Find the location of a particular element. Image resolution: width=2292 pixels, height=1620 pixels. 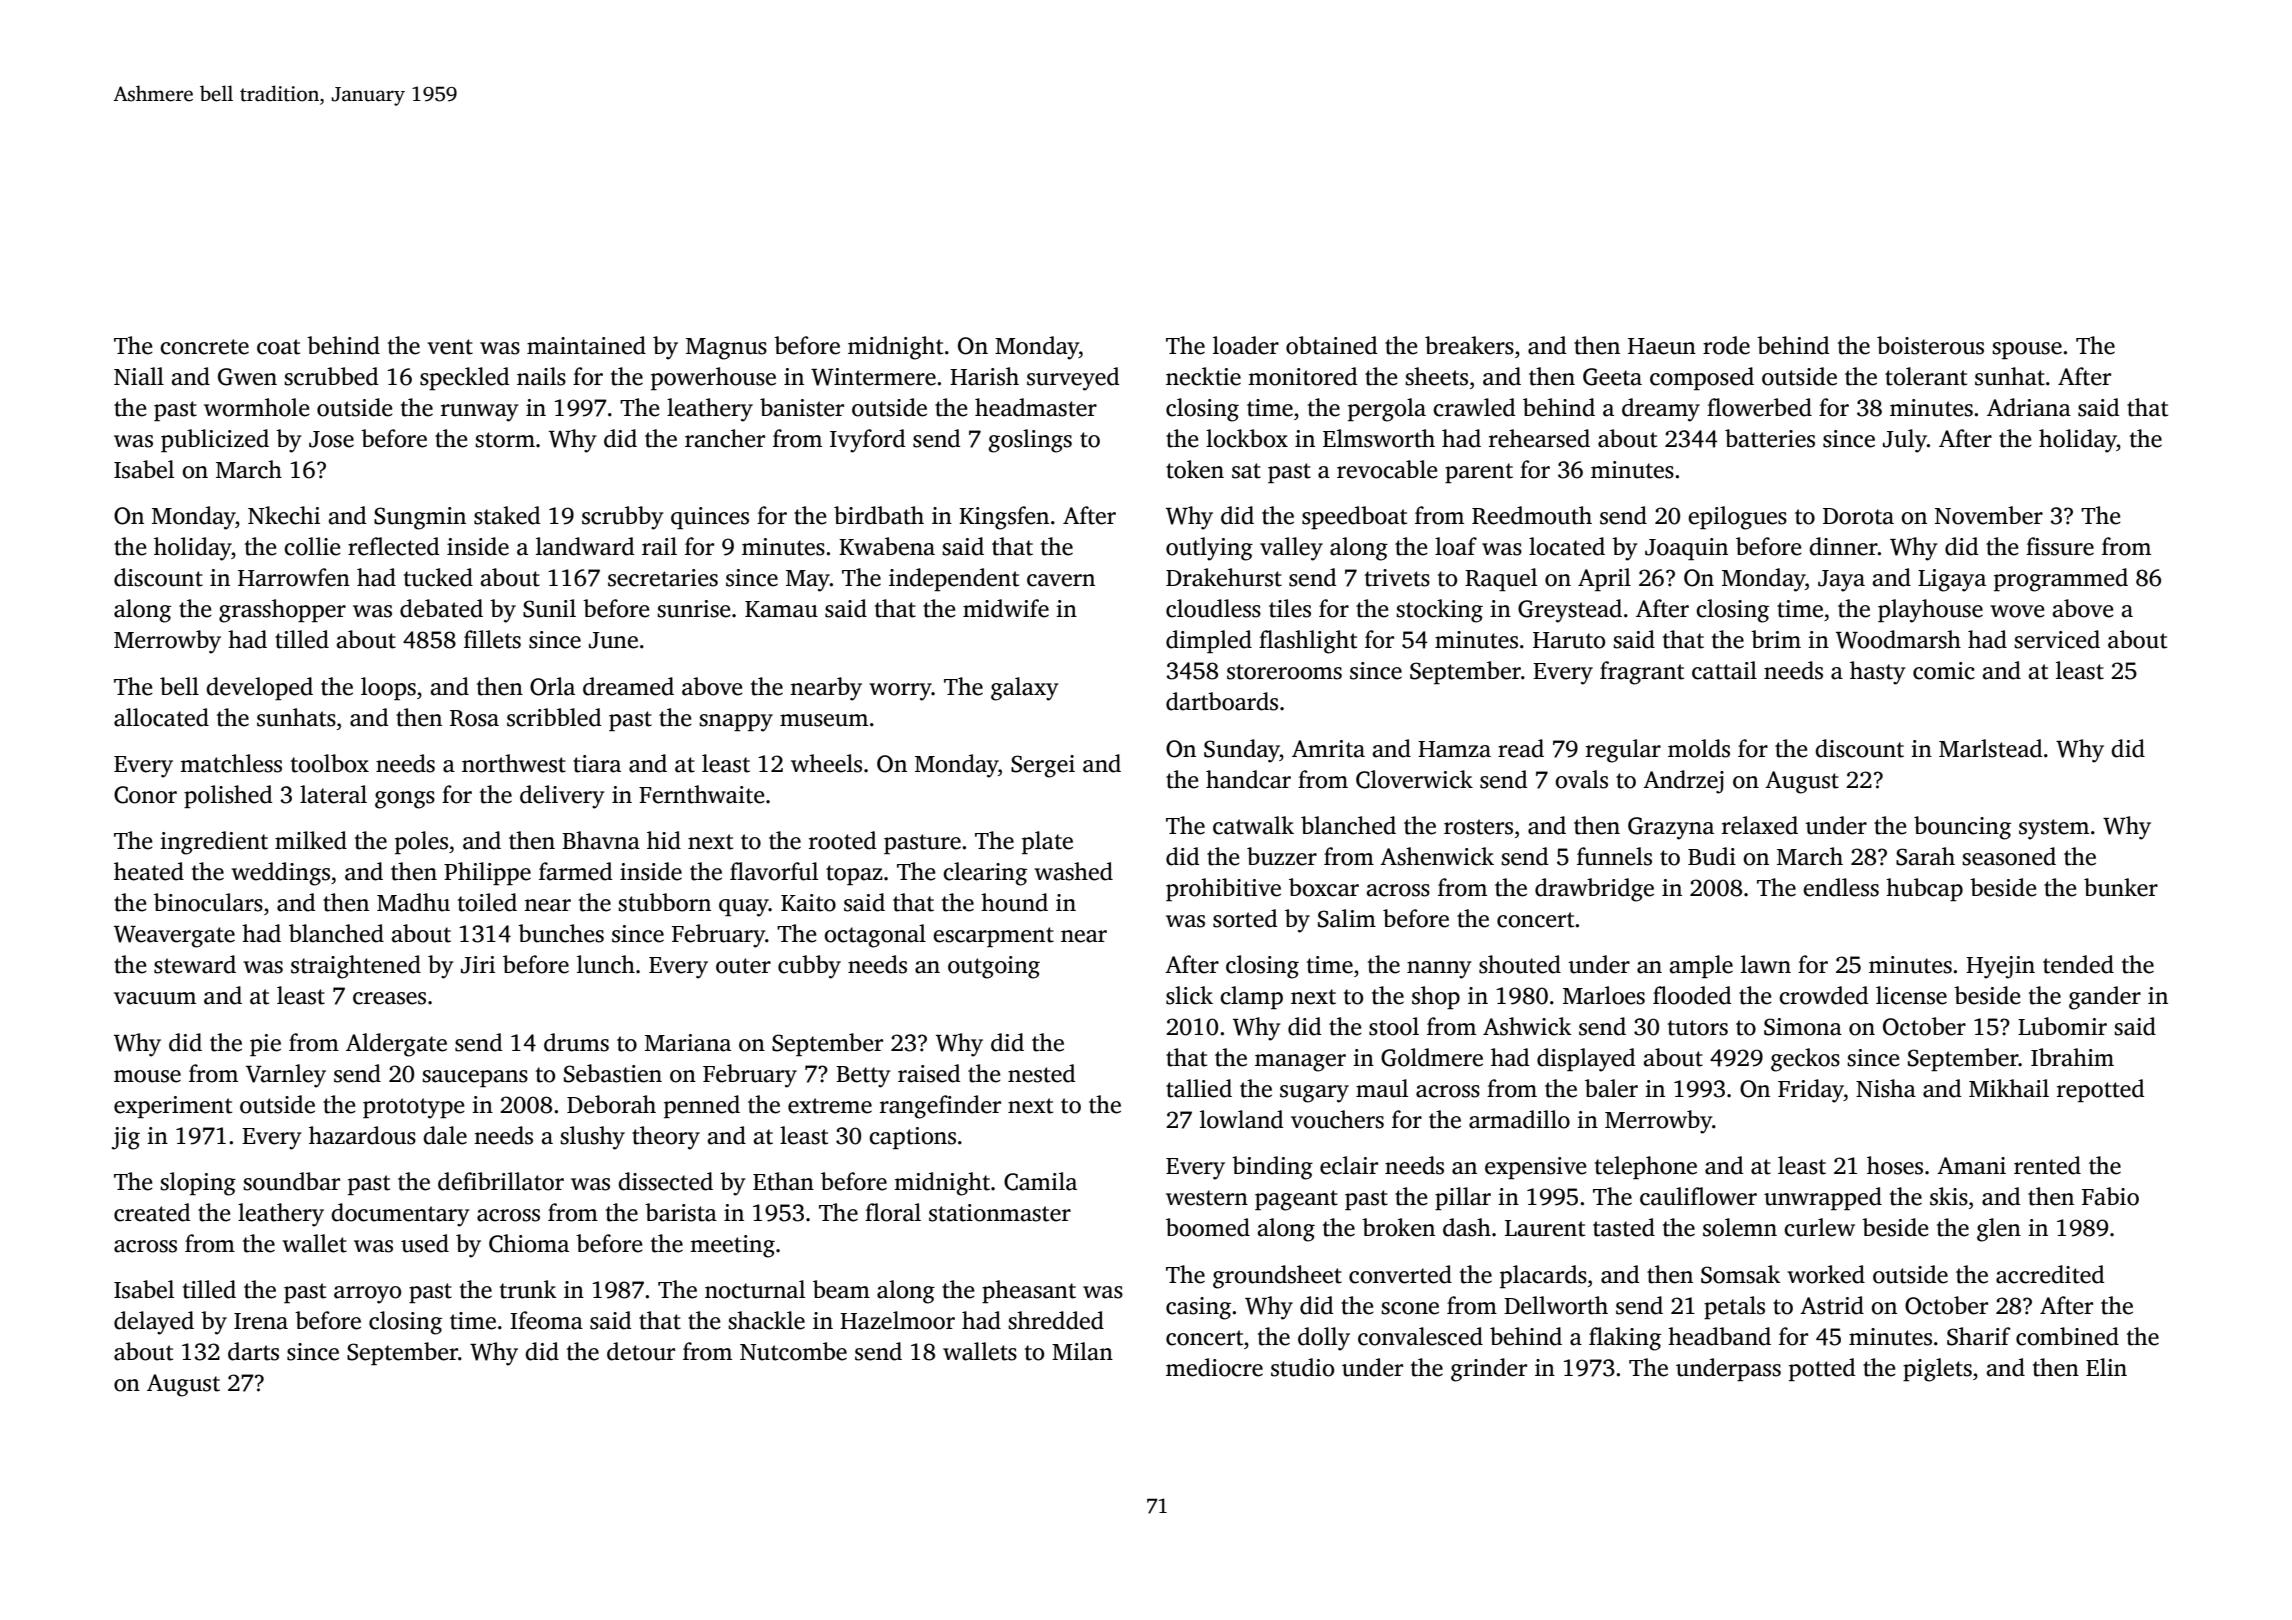

Nutcombe is located at coordinates (793, 1351).
